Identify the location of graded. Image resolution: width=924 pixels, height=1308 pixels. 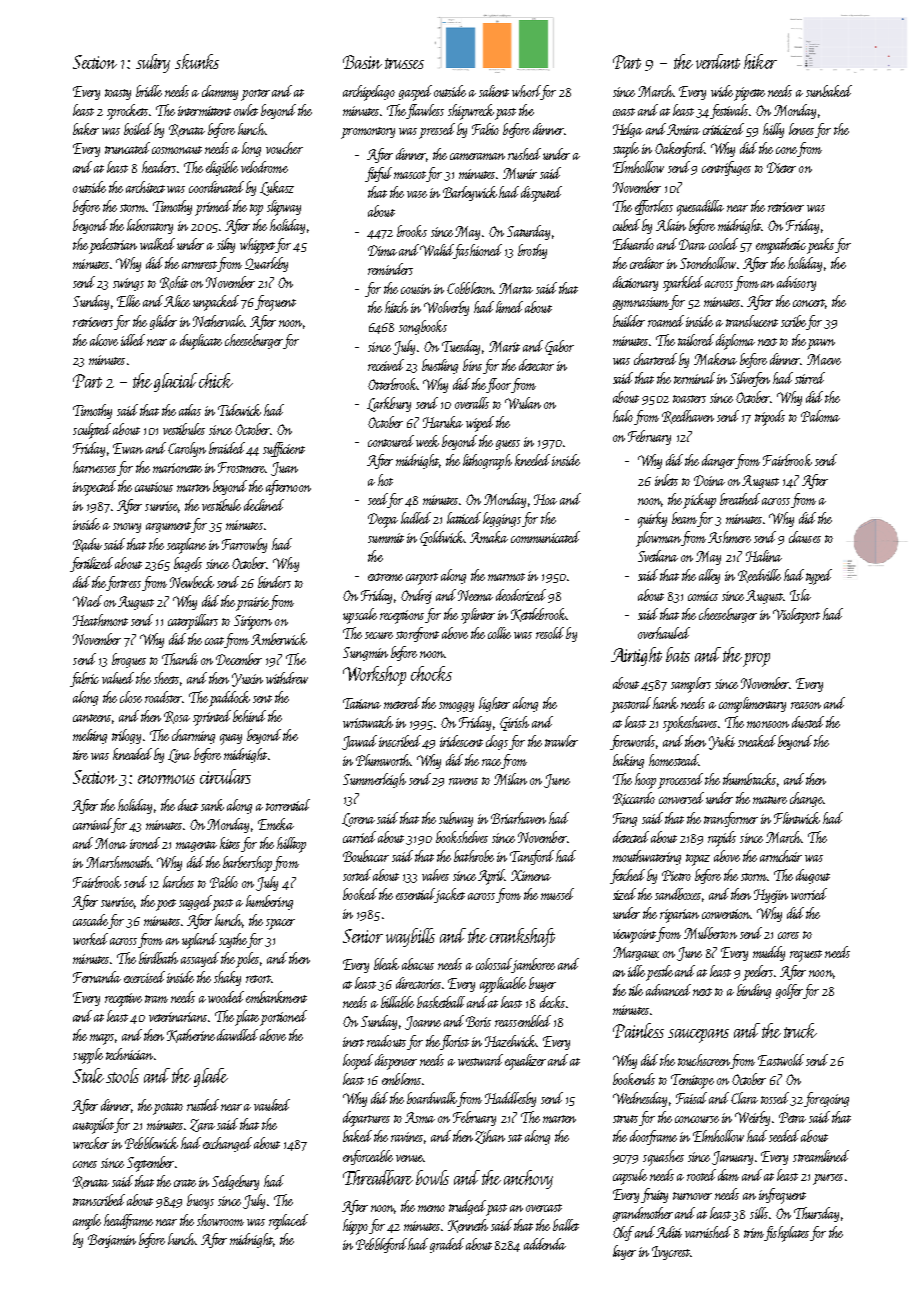
(447, 1245).
